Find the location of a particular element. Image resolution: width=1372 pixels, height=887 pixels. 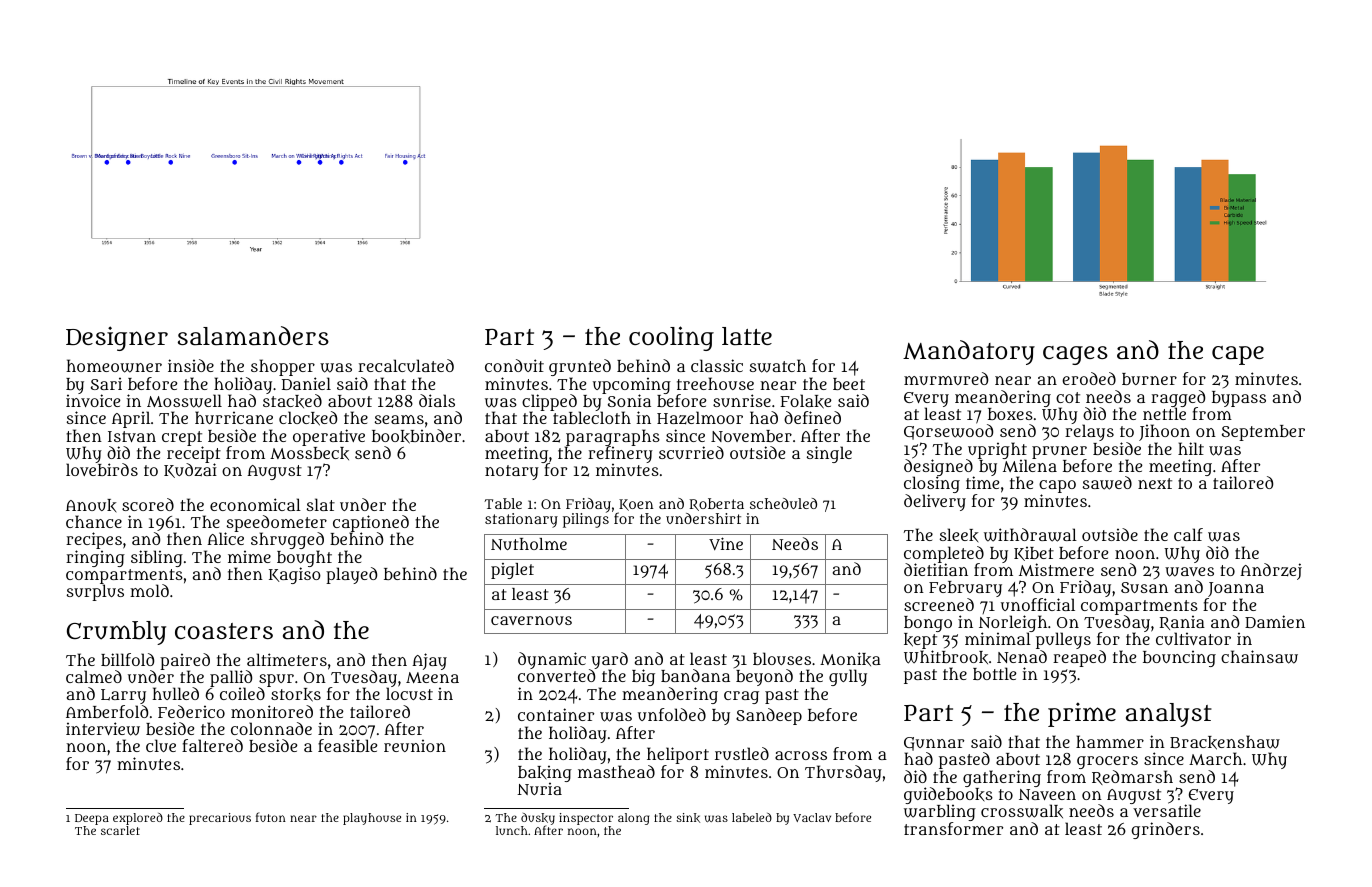

precarious is located at coordinates (220, 819).
